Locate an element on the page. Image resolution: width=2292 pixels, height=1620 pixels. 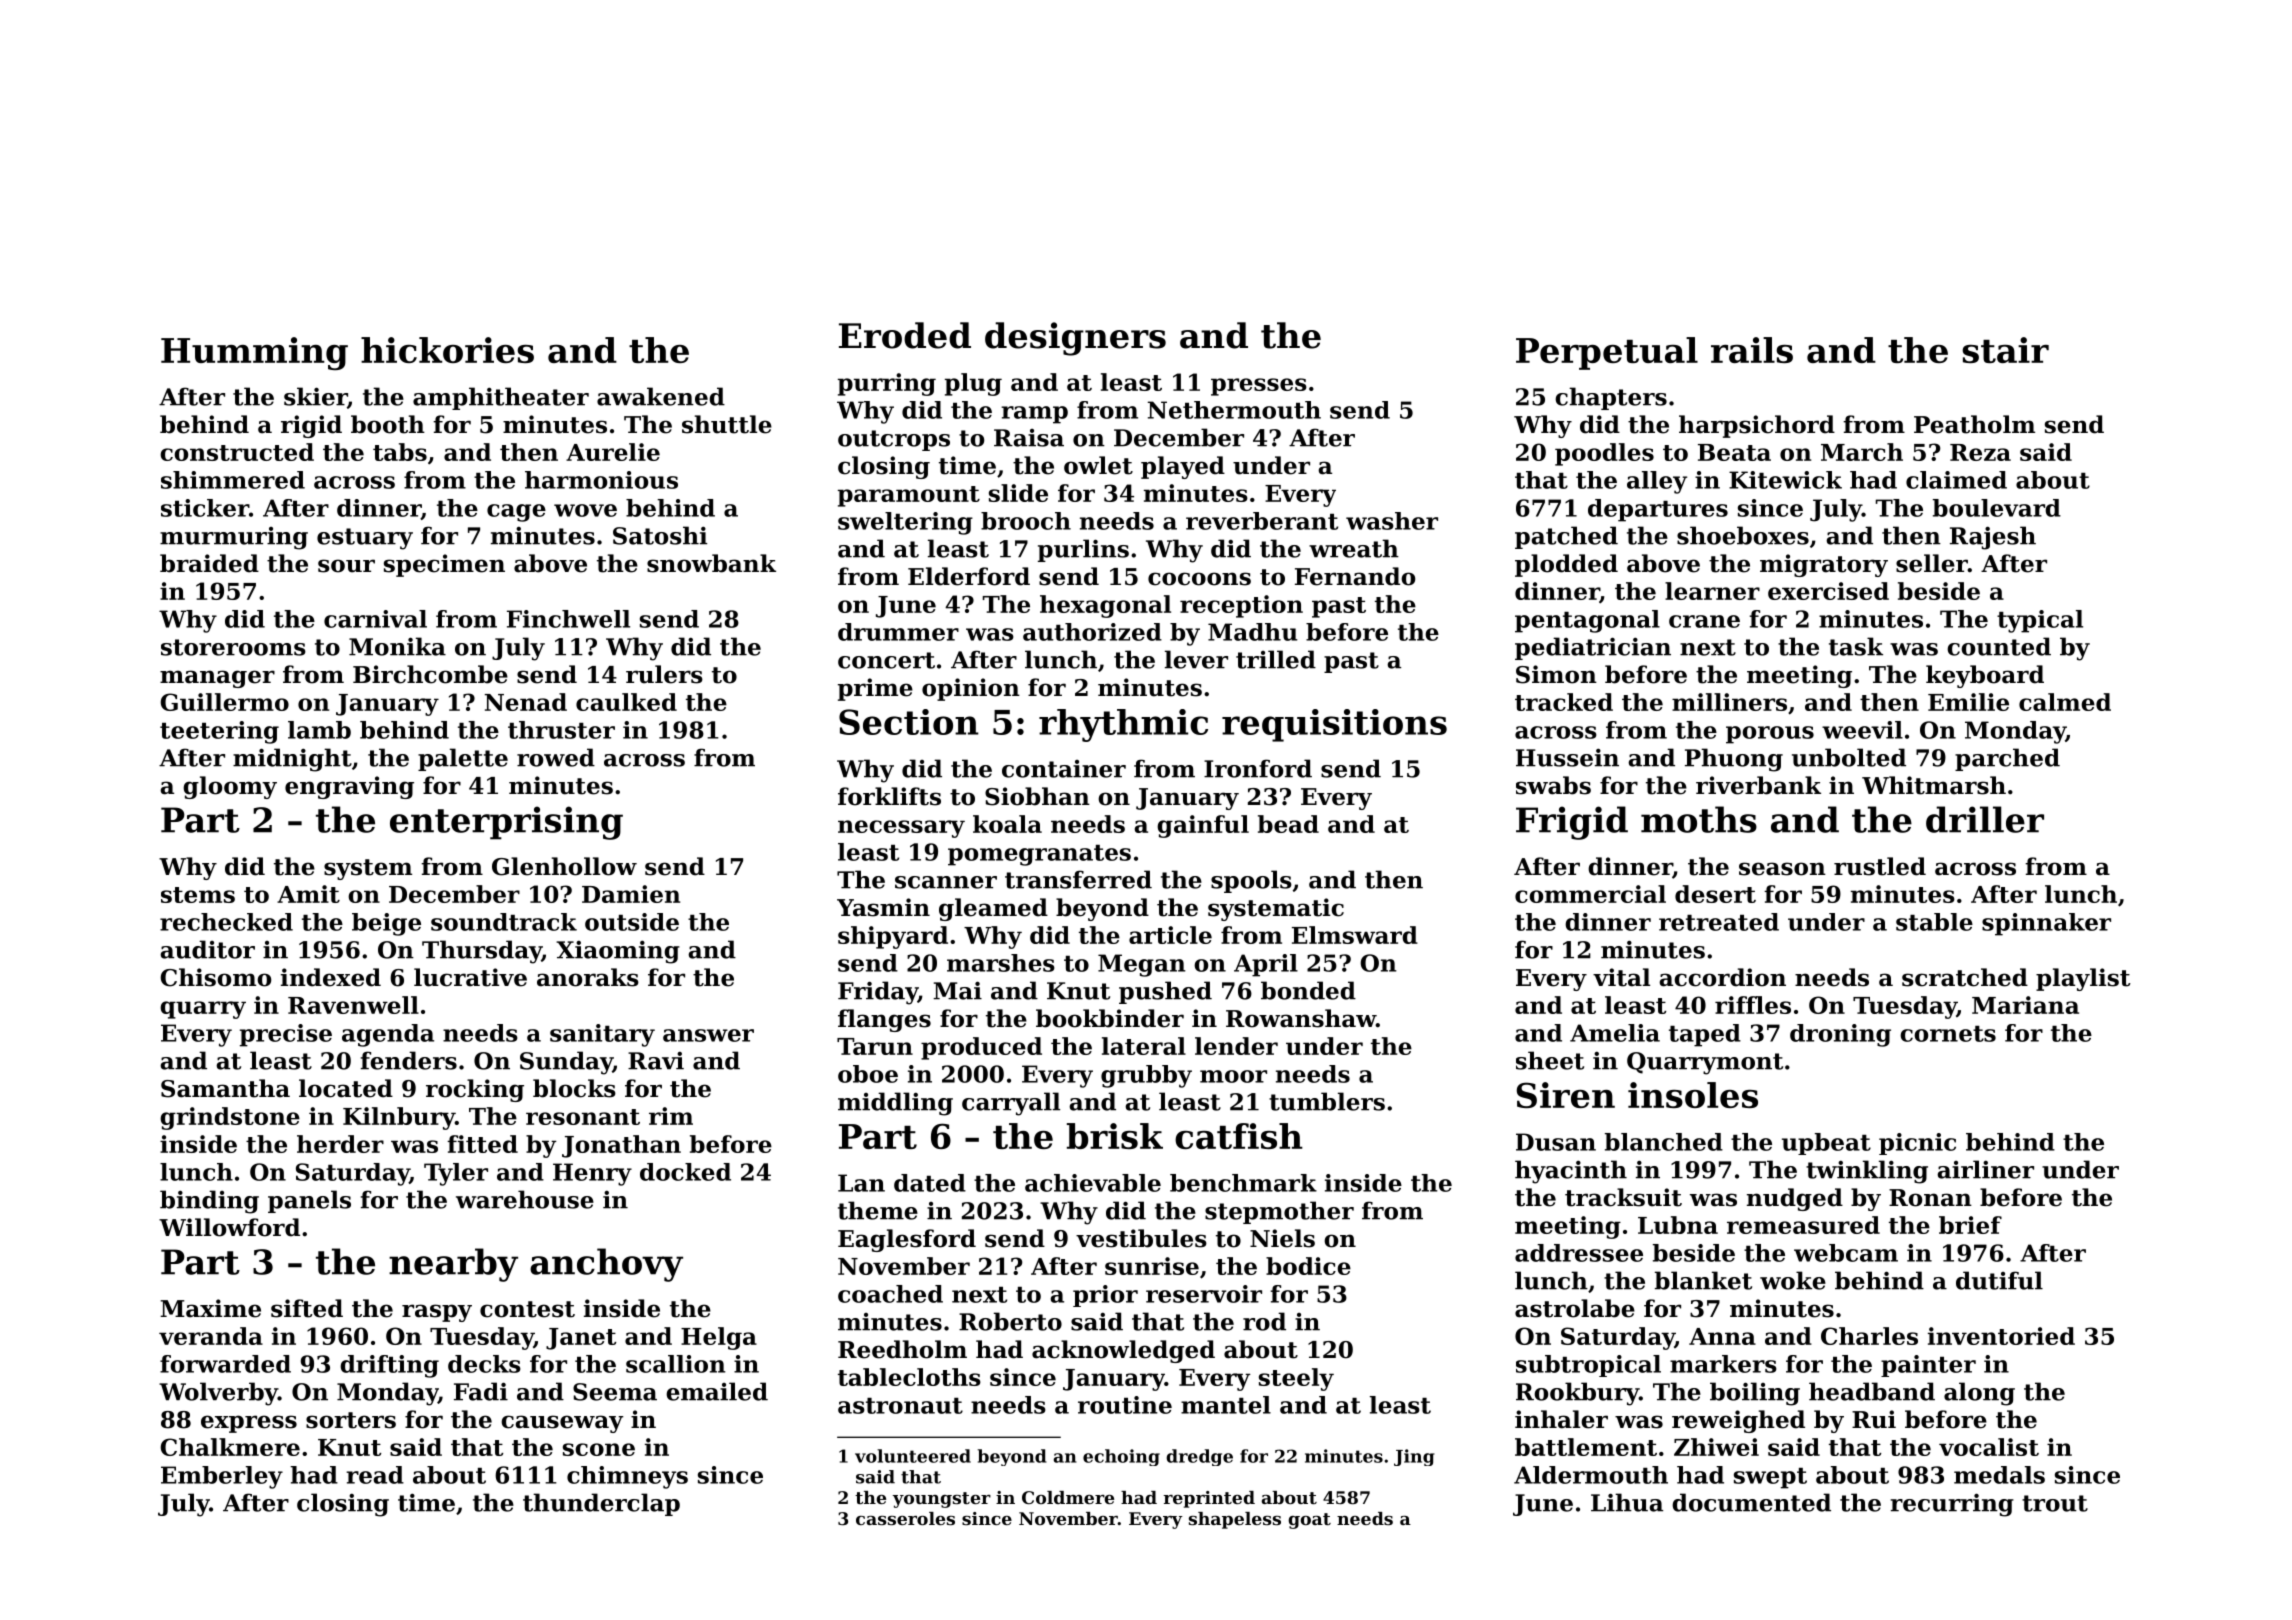
Emberley is located at coordinates (222, 1477).
